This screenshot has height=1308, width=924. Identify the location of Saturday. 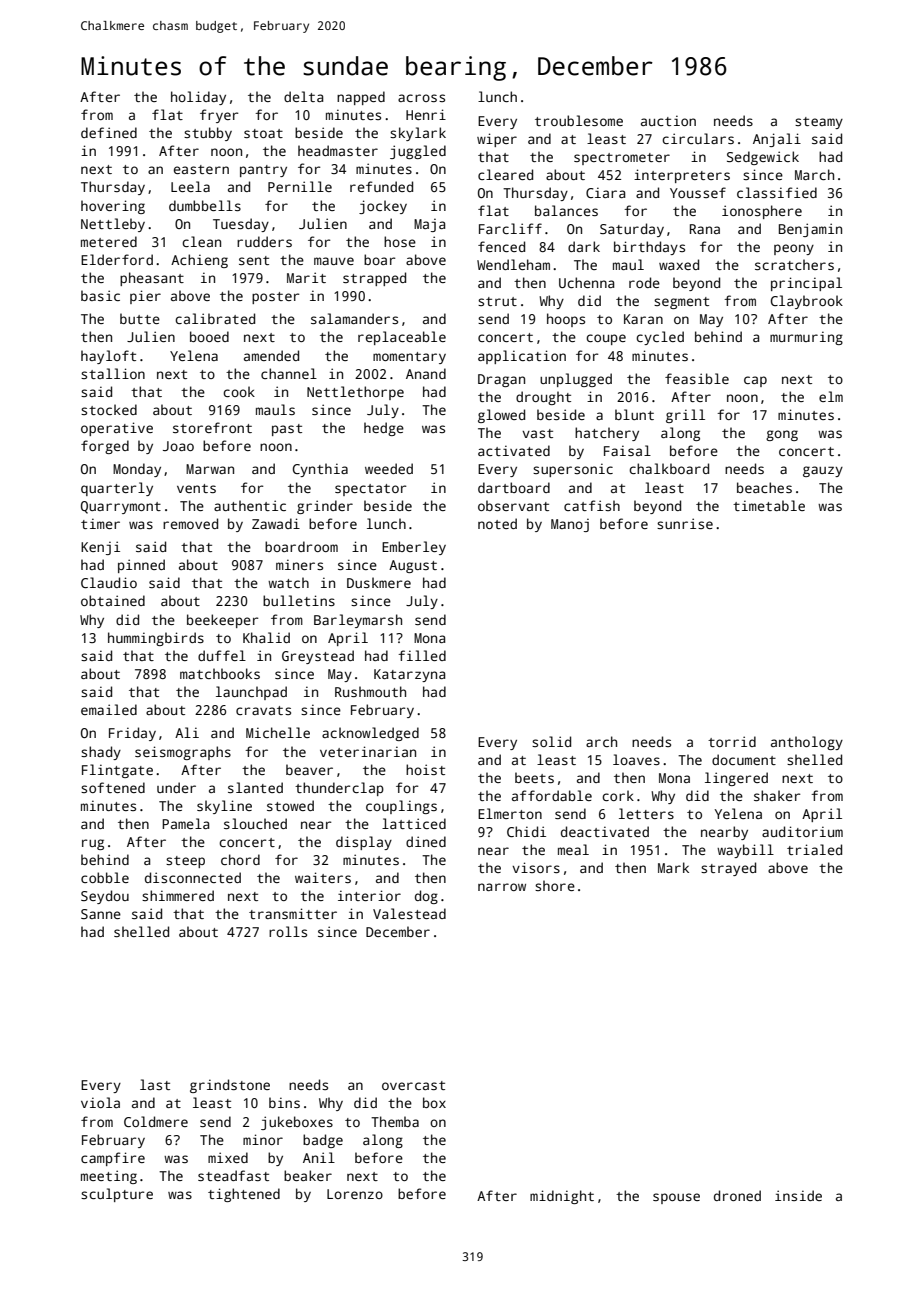
(632, 230).
